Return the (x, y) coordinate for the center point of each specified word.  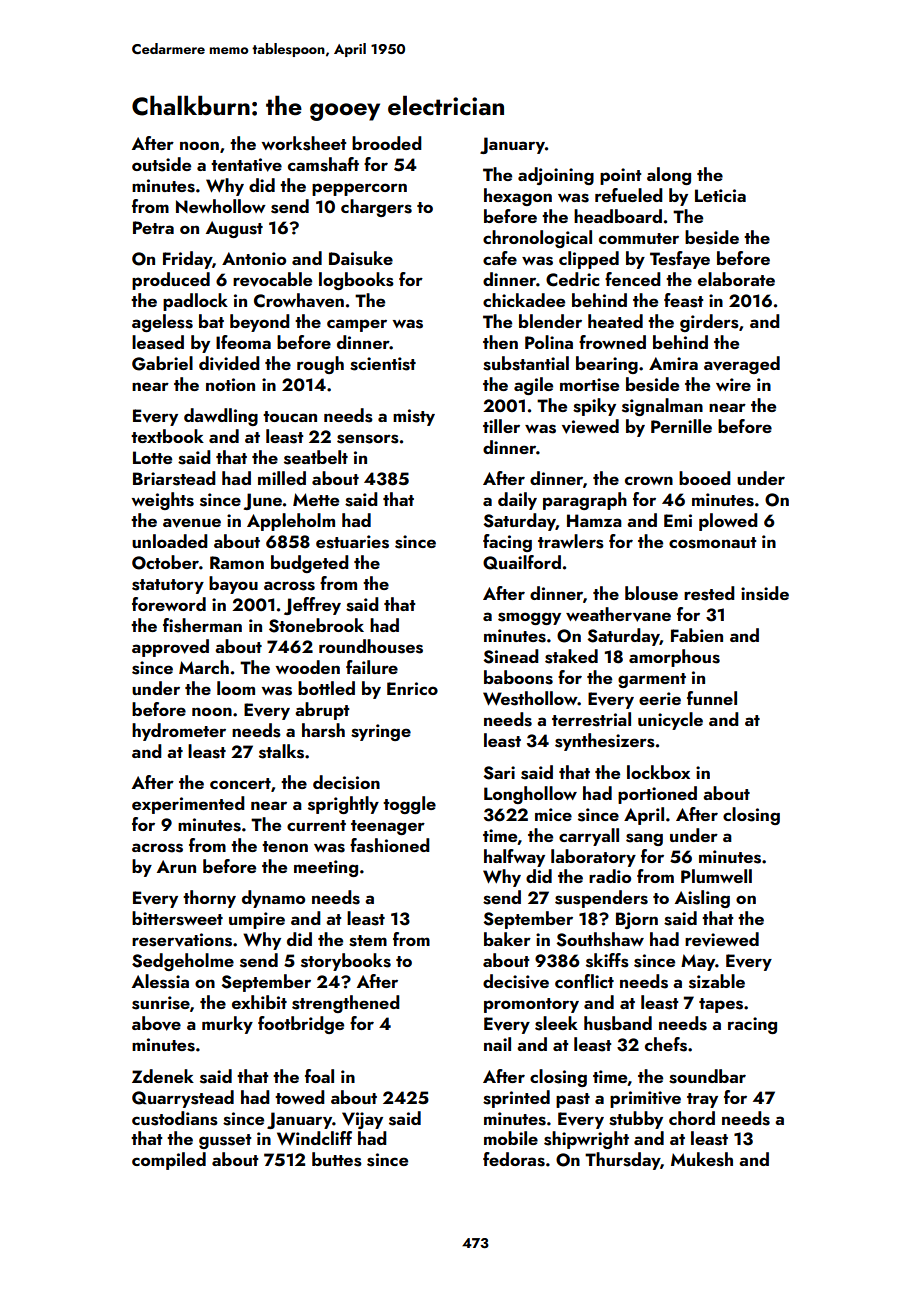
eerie (660, 698)
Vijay (362, 1120)
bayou (233, 585)
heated (615, 321)
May (698, 962)
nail (497, 1044)
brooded (387, 143)
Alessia (160, 981)
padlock (195, 302)
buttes (337, 1159)
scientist (383, 364)
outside (161, 164)
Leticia (720, 195)
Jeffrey (312, 606)
